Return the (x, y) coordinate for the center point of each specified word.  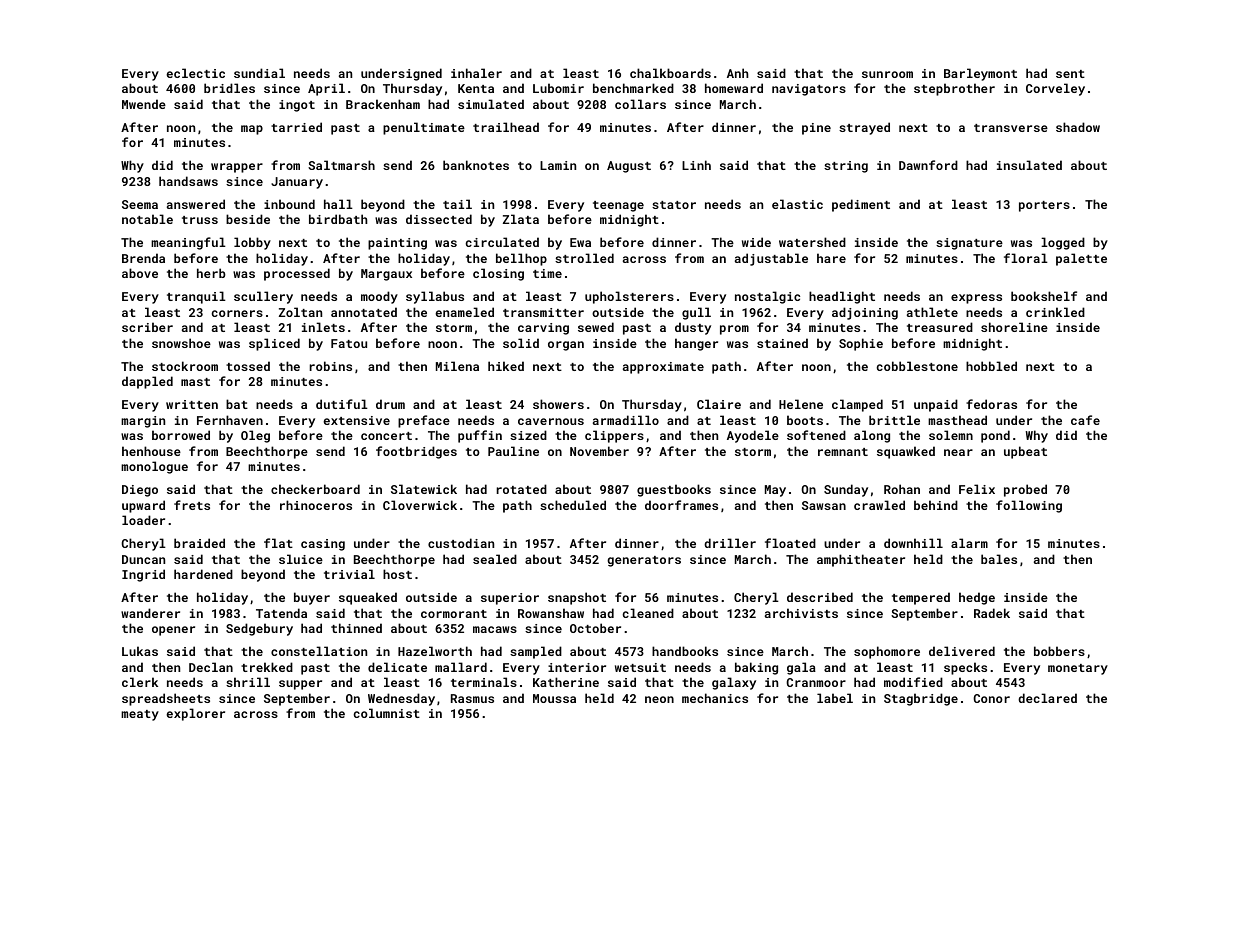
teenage (618, 206)
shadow (1078, 127)
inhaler (476, 73)
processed (297, 274)
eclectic (195, 73)
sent (1070, 74)
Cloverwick (420, 505)
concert (386, 436)
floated (790, 543)
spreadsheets (166, 699)
